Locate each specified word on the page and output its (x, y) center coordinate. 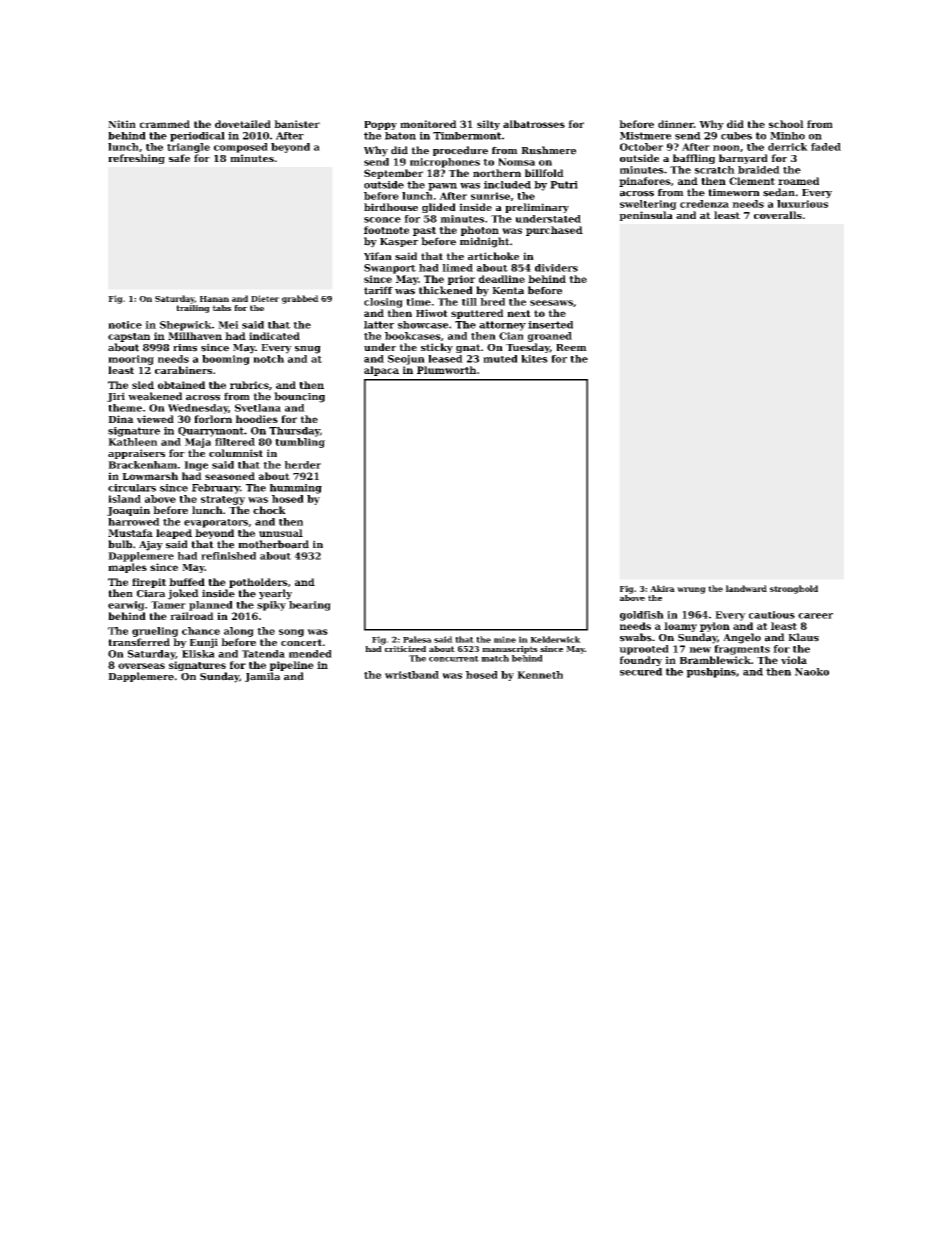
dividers (556, 268)
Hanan (214, 299)
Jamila (262, 677)
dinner (676, 124)
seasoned (230, 476)
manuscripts (510, 650)
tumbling (300, 443)
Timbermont (467, 136)
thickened (446, 290)
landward (746, 588)
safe (179, 158)
